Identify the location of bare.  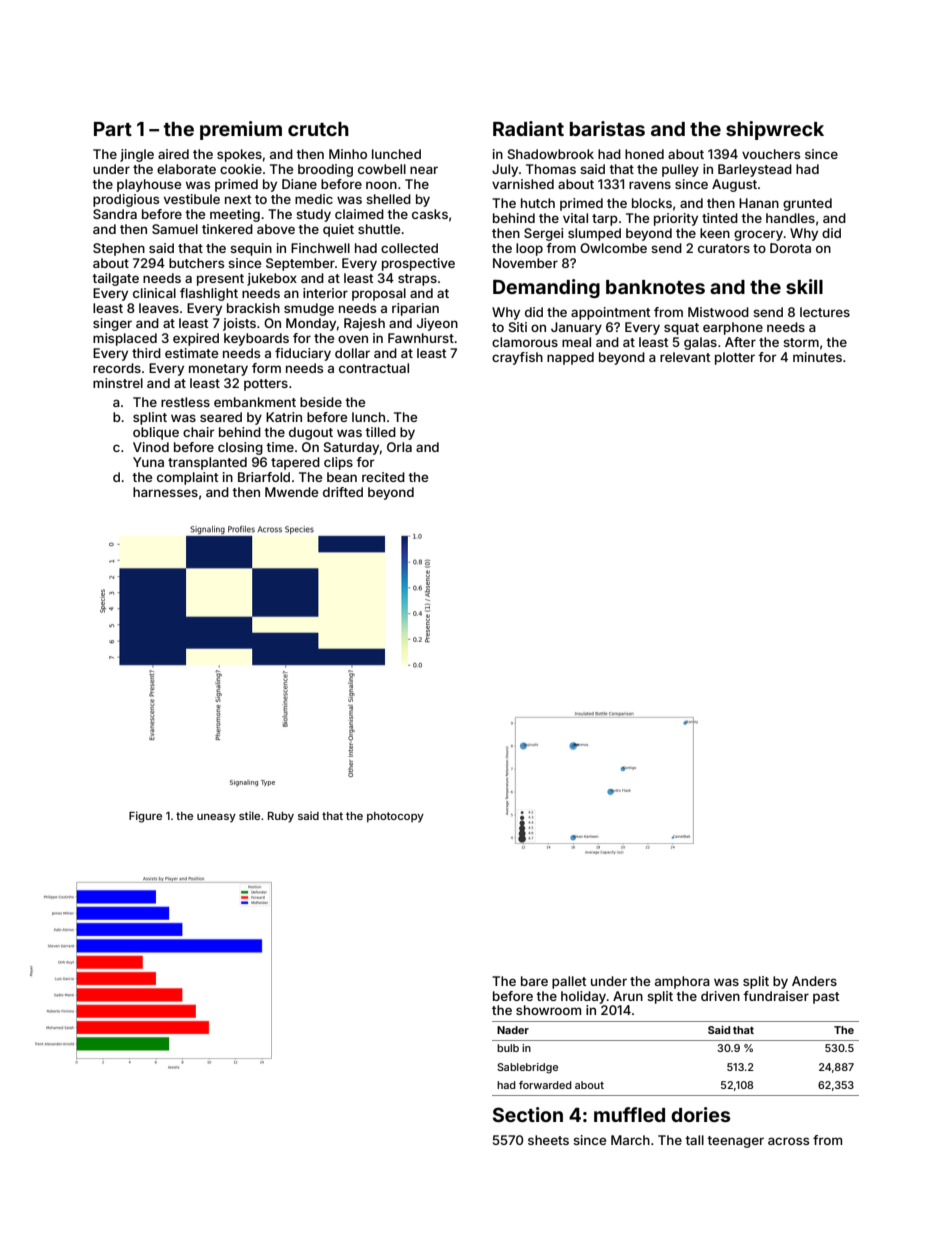
(534, 981).
